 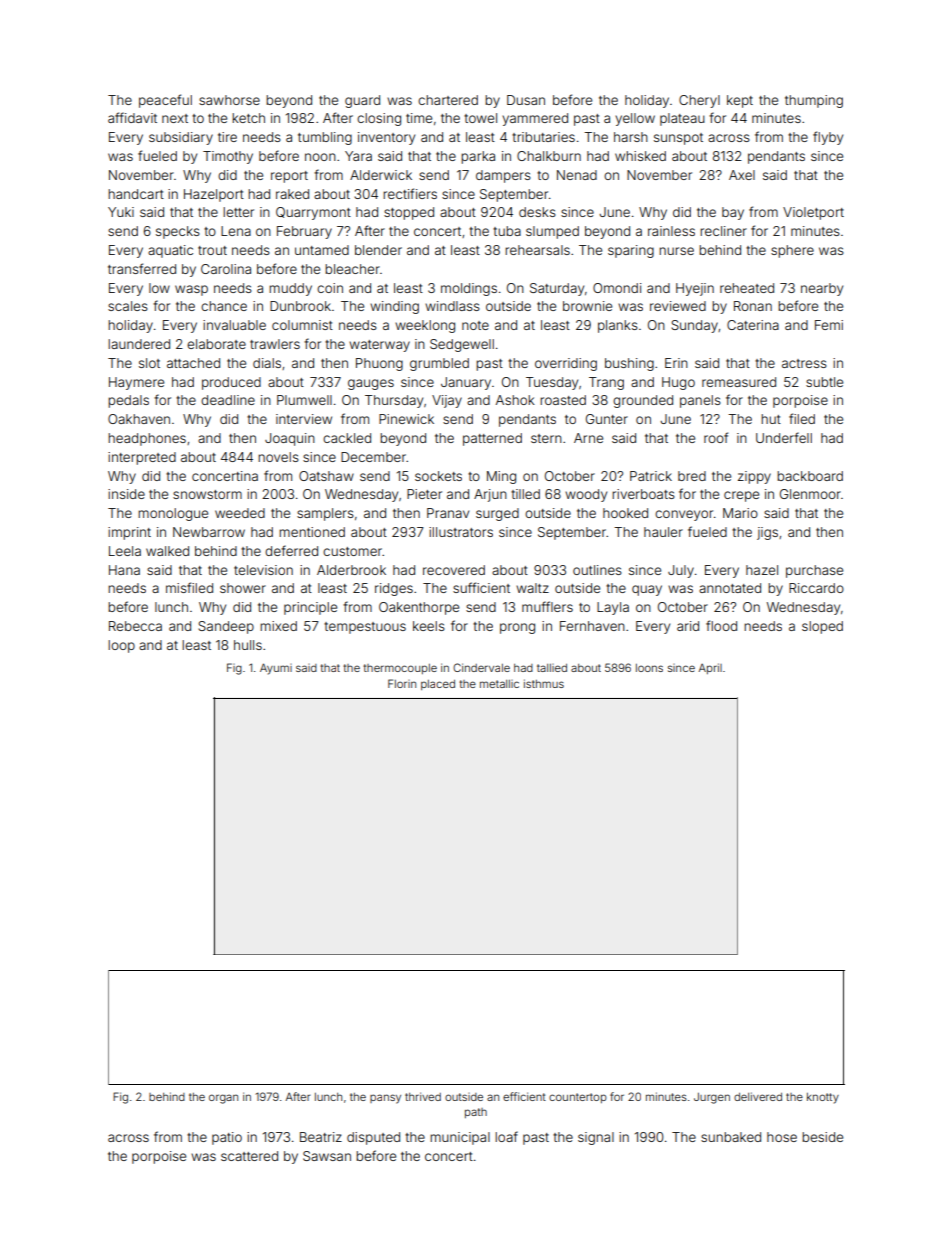 What do you see at coordinates (651, 476) in the document?
I see `Patrick` at bounding box center [651, 476].
